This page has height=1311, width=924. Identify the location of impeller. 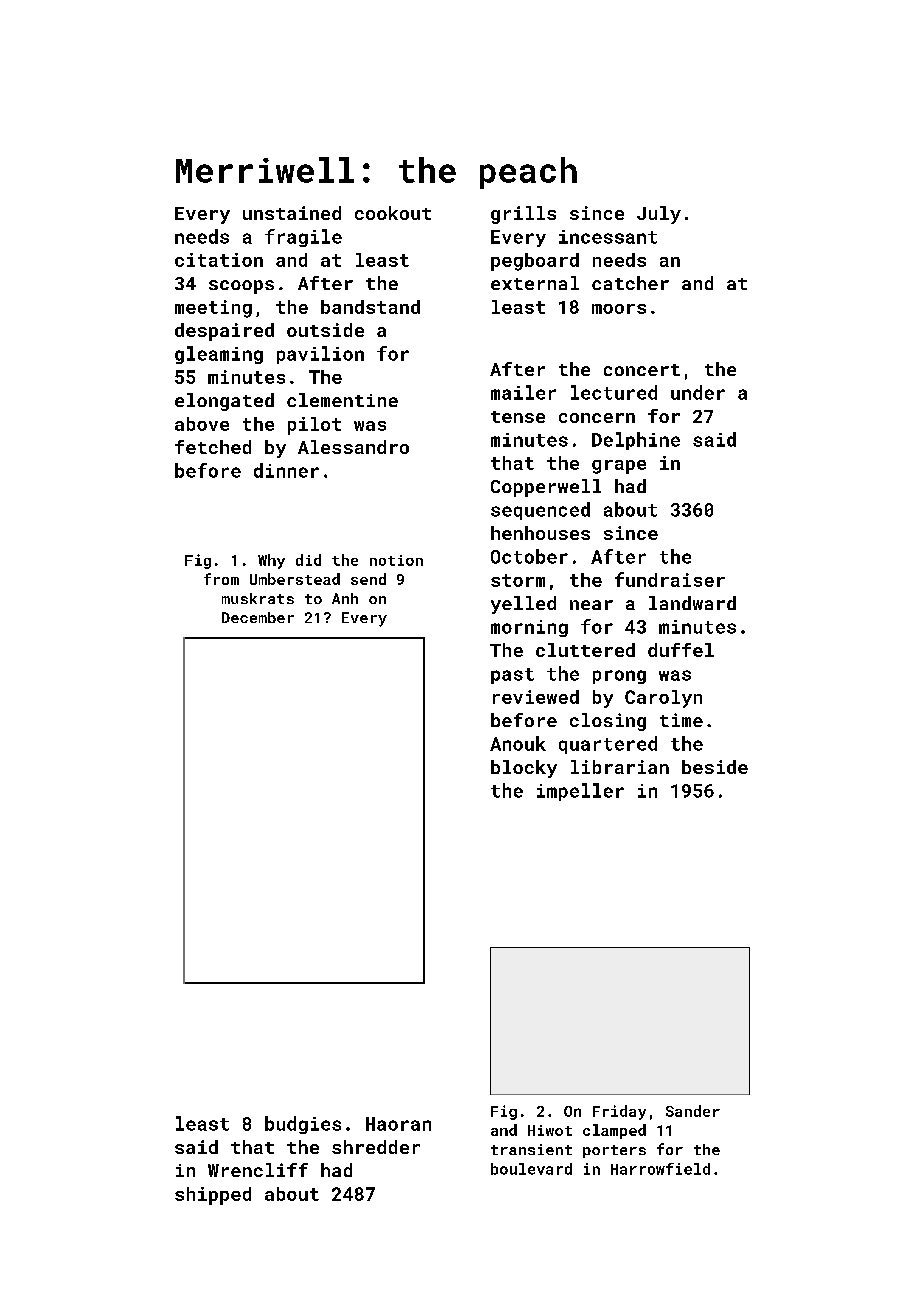
(580, 792).
